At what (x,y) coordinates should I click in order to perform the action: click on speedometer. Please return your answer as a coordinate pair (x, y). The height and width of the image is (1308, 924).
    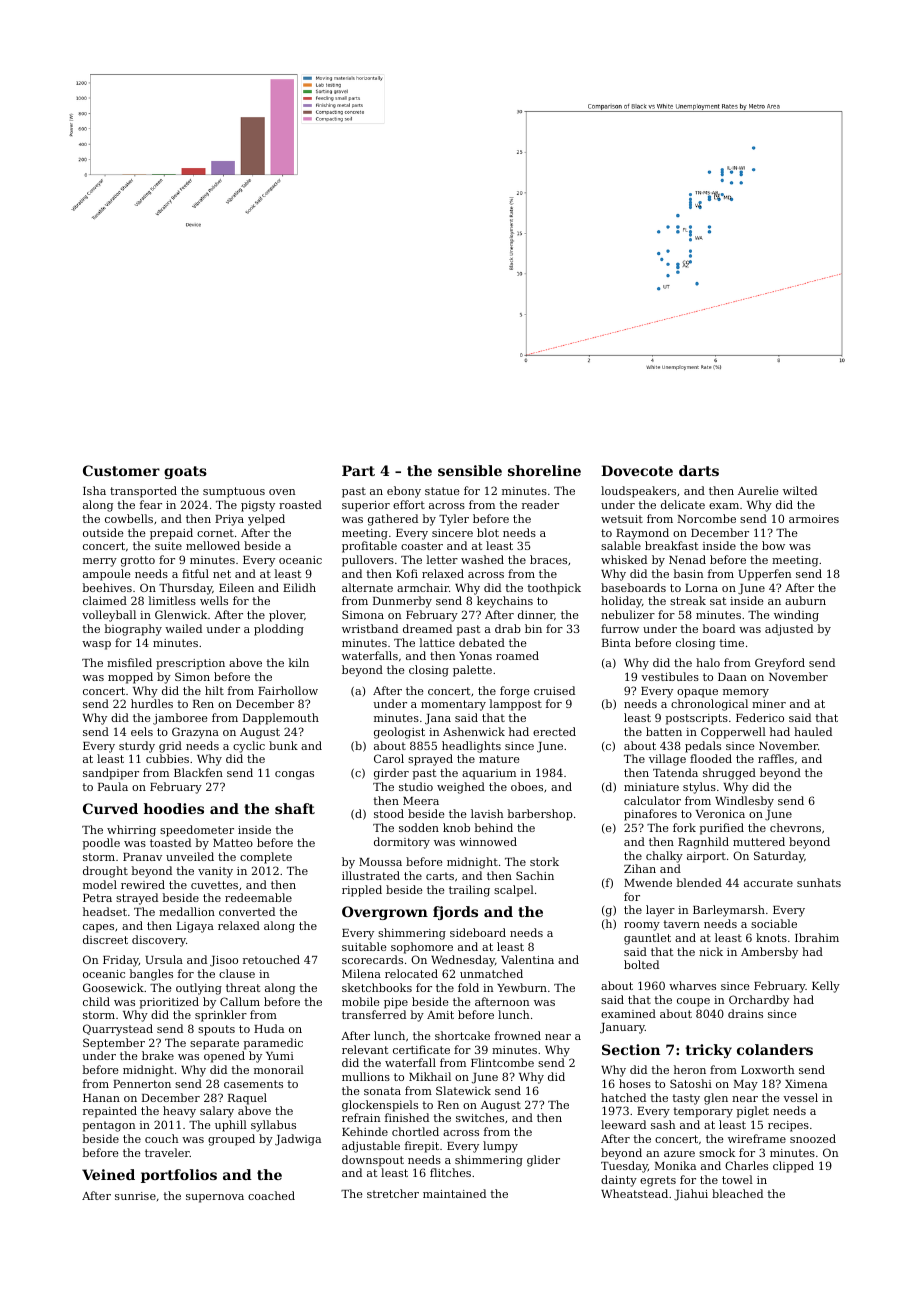
    Looking at the image, I should click on (197, 831).
